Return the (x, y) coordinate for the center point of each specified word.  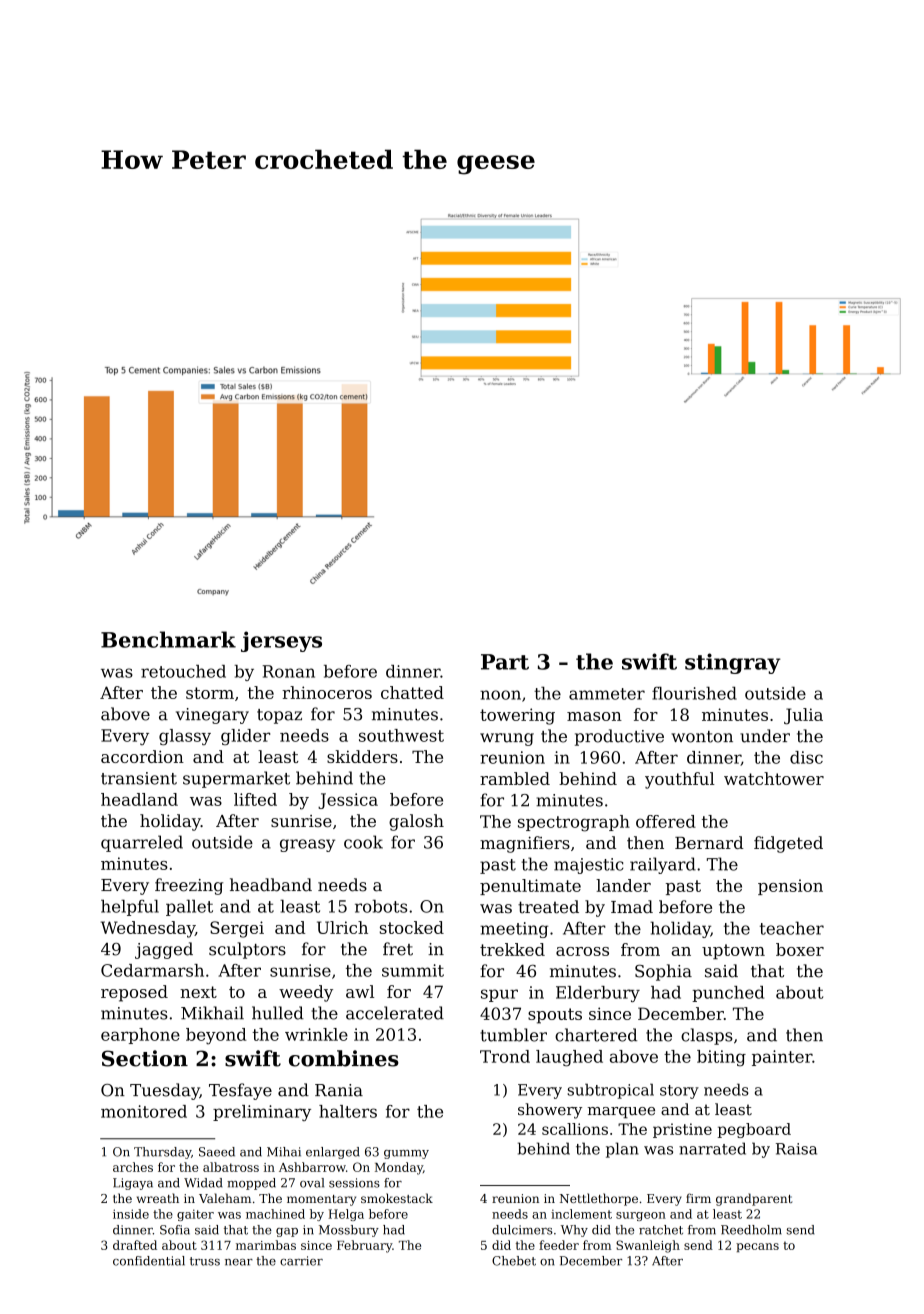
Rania (339, 1090)
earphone (140, 1036)
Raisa (796, 1149)
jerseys (281, 641)
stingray (733, 663)
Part (505, 662)
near (239, 1262)
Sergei (237, 929)
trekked (512, 949)
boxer (800, 949)
